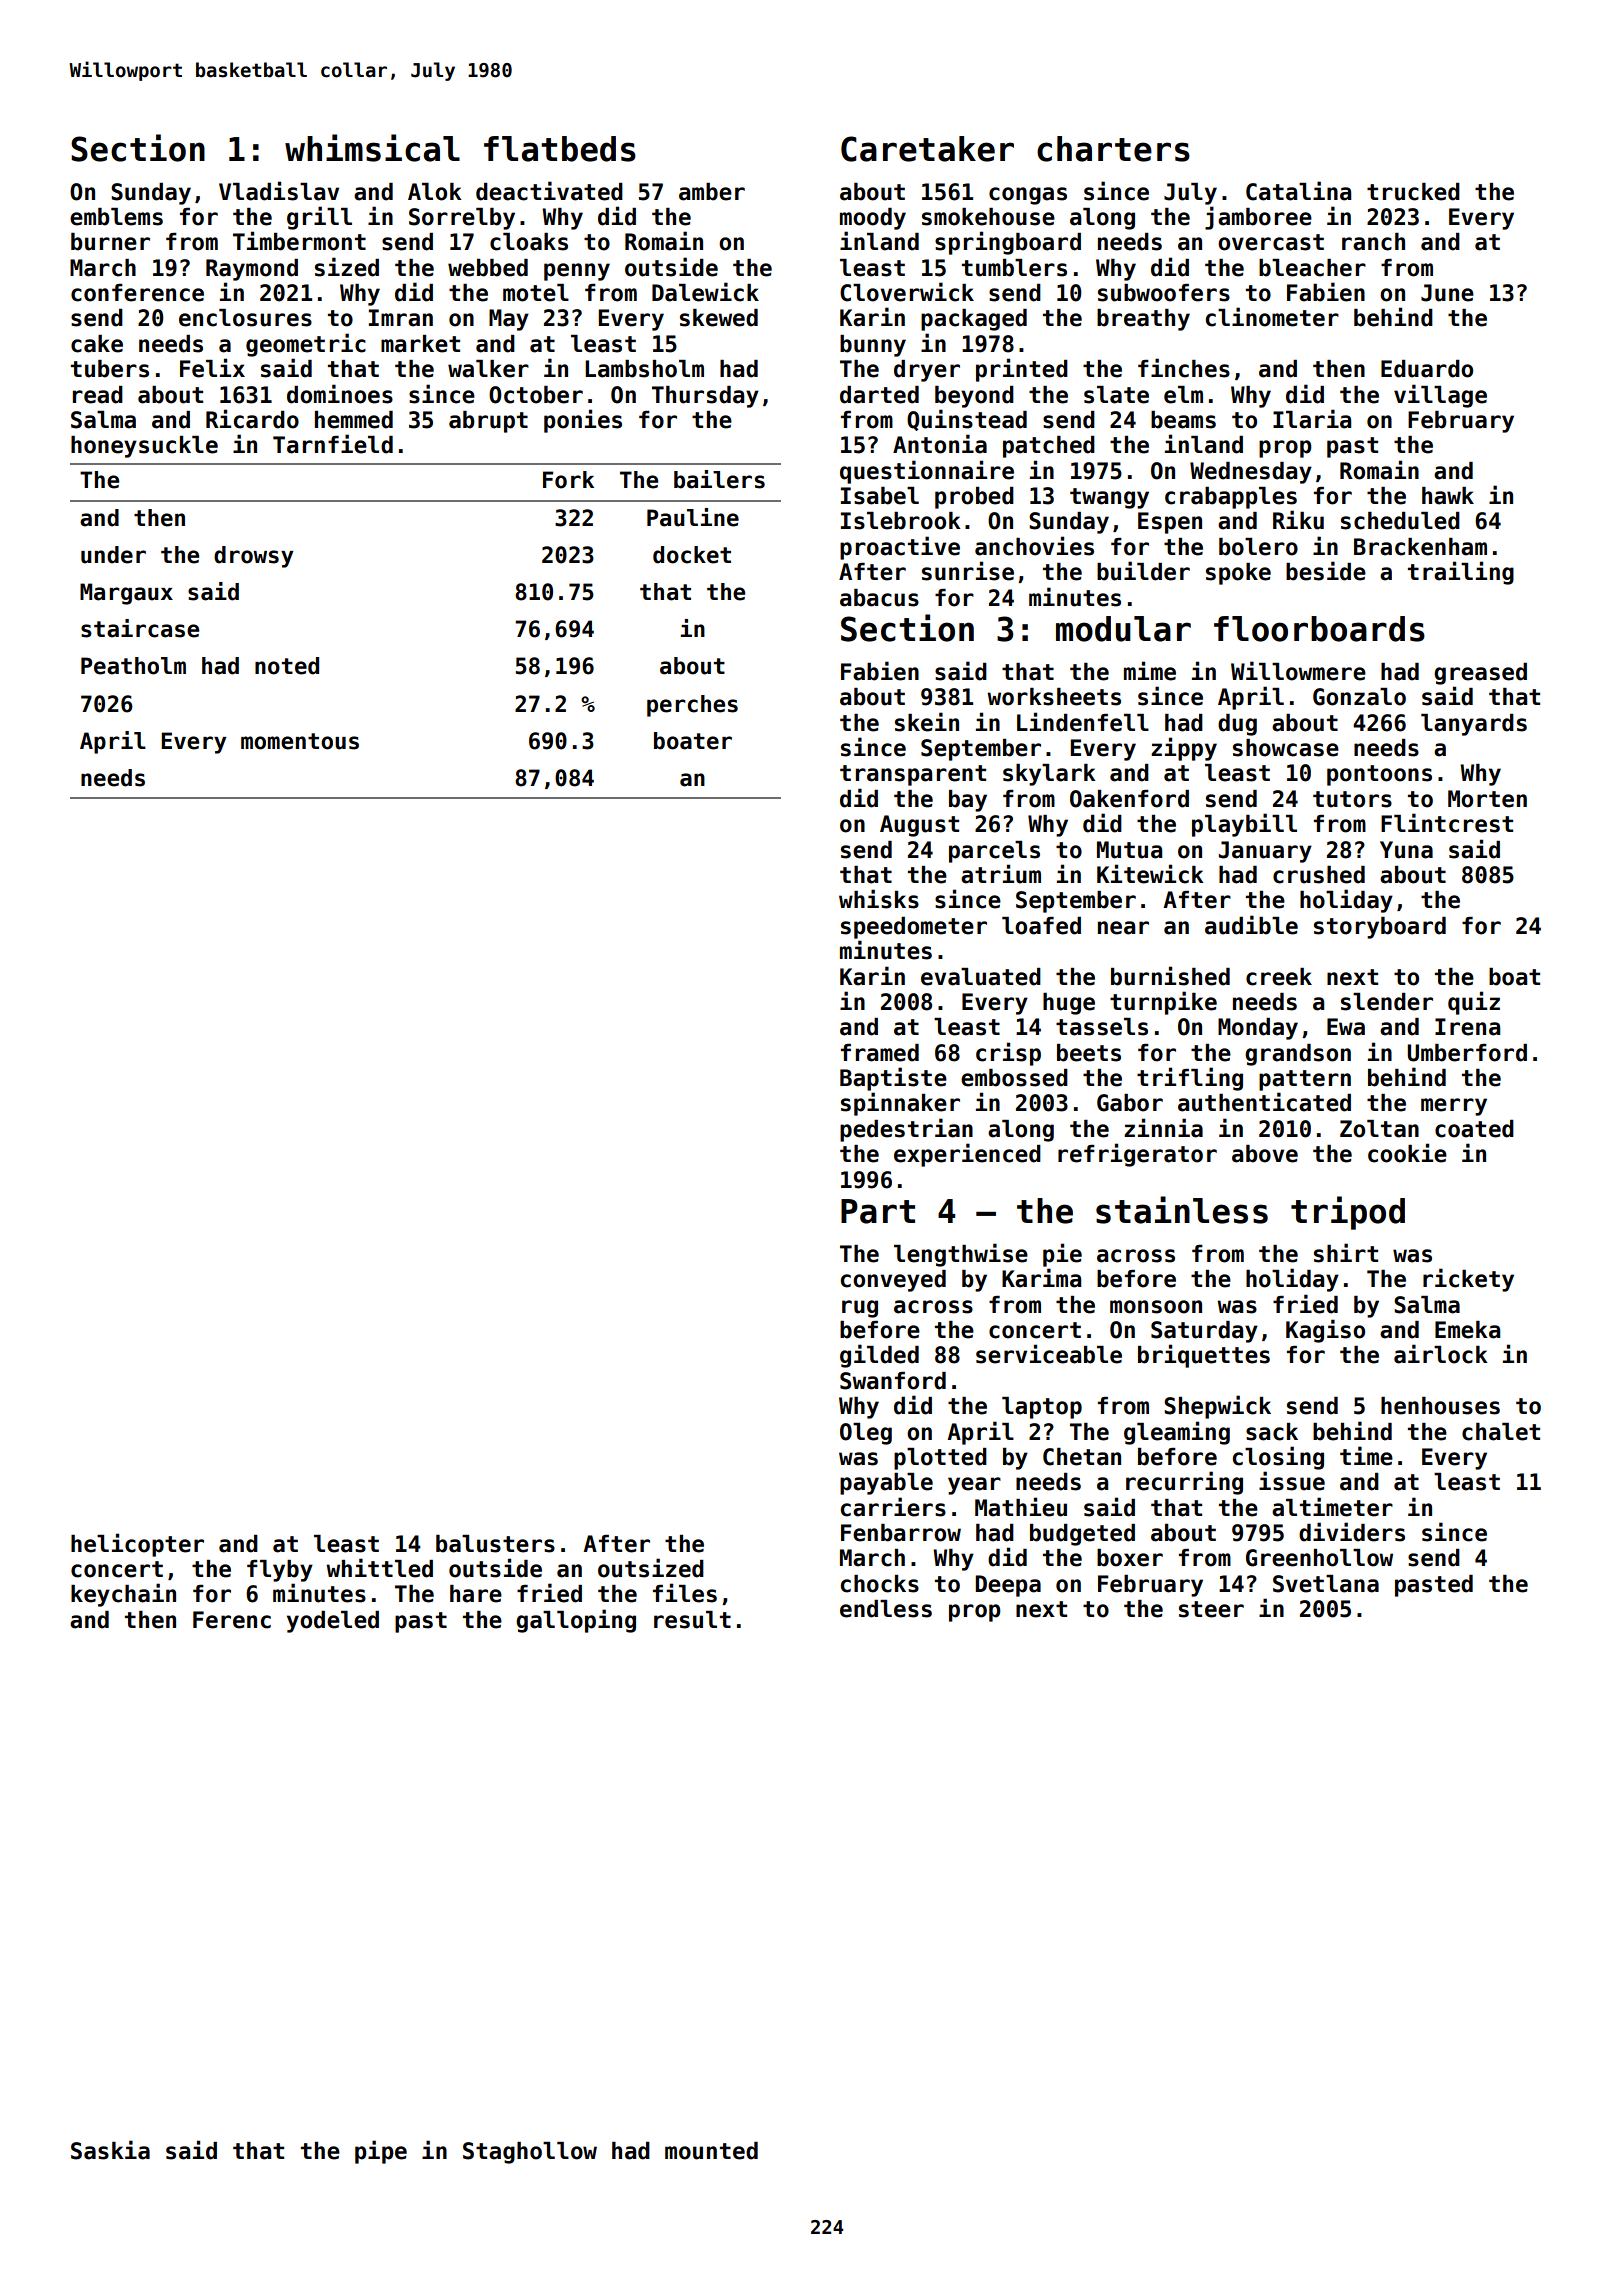 This screenshot has height=2292, width=1620. Describe the element at coordinates (866, 1434) in the screenshot. I see `Oleg` at that location.
